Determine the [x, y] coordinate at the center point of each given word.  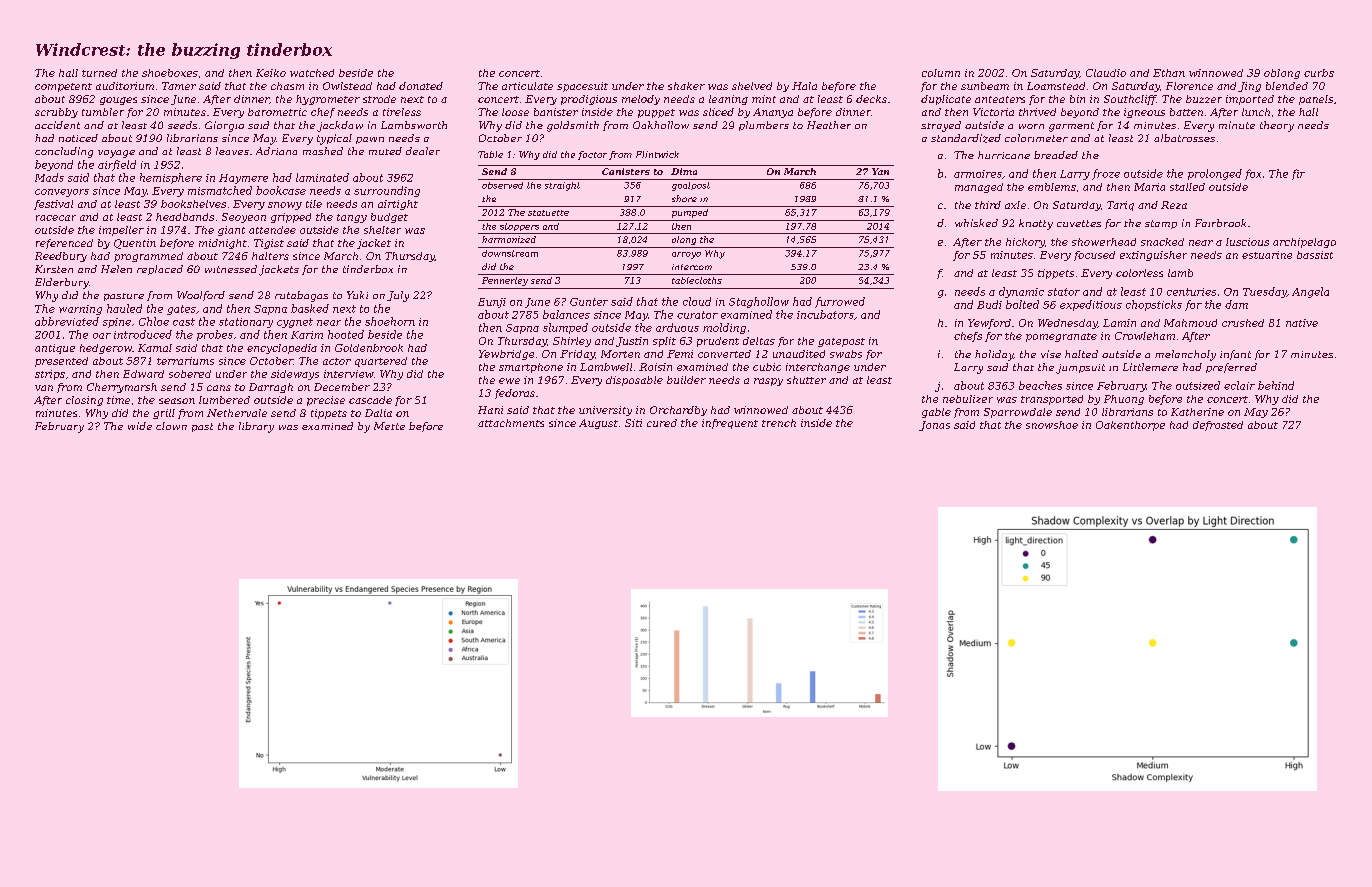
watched [312, 73]
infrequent [730, 424]
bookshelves [193, 204]
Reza [1174, 205]
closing [84, 401]
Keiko [271, 73]
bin [1077, 99]
